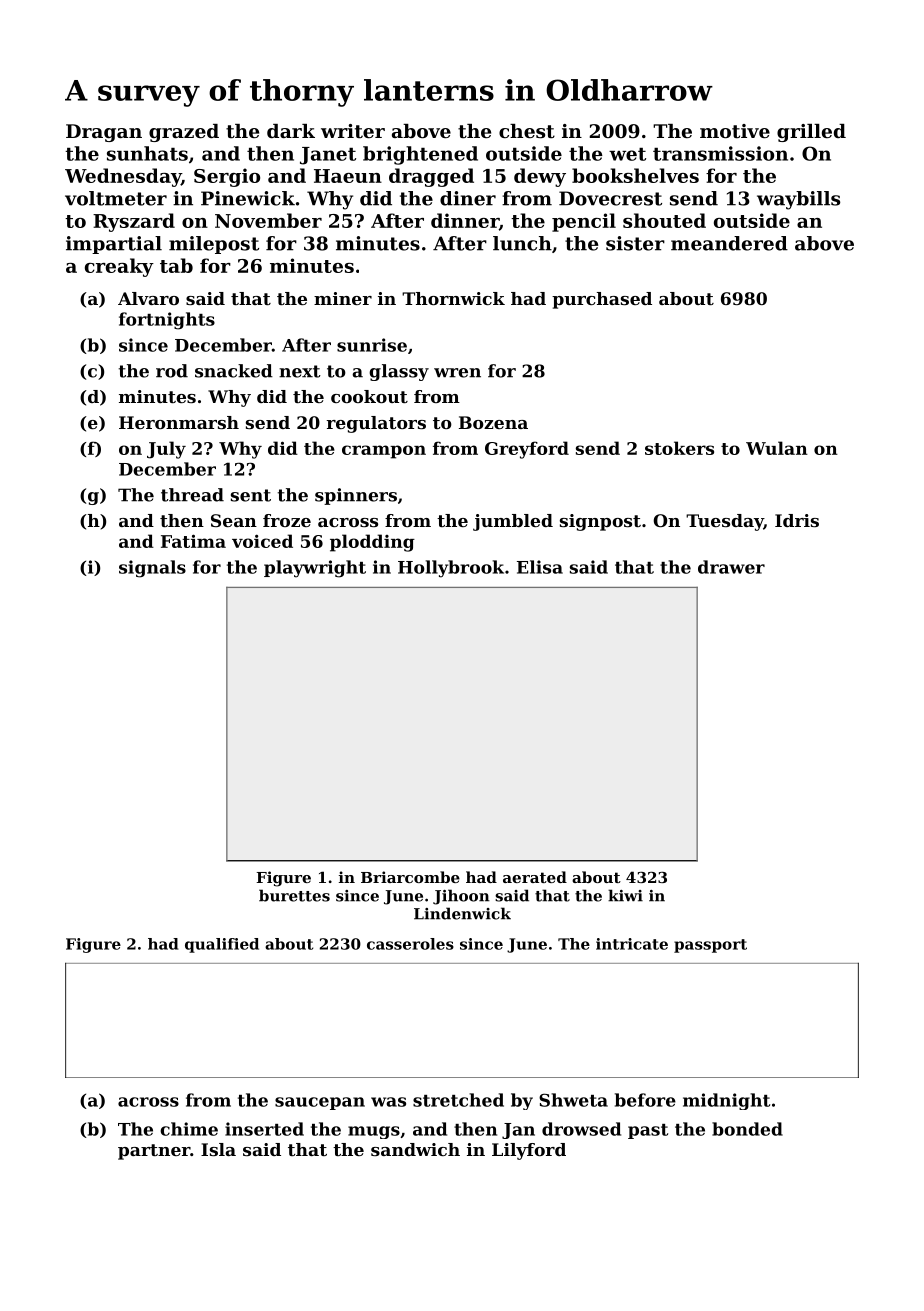 The width and height of the page is (924, 1311). Describe the element at coordinates (811, 133) in the page. I see `grilled` at that location.
